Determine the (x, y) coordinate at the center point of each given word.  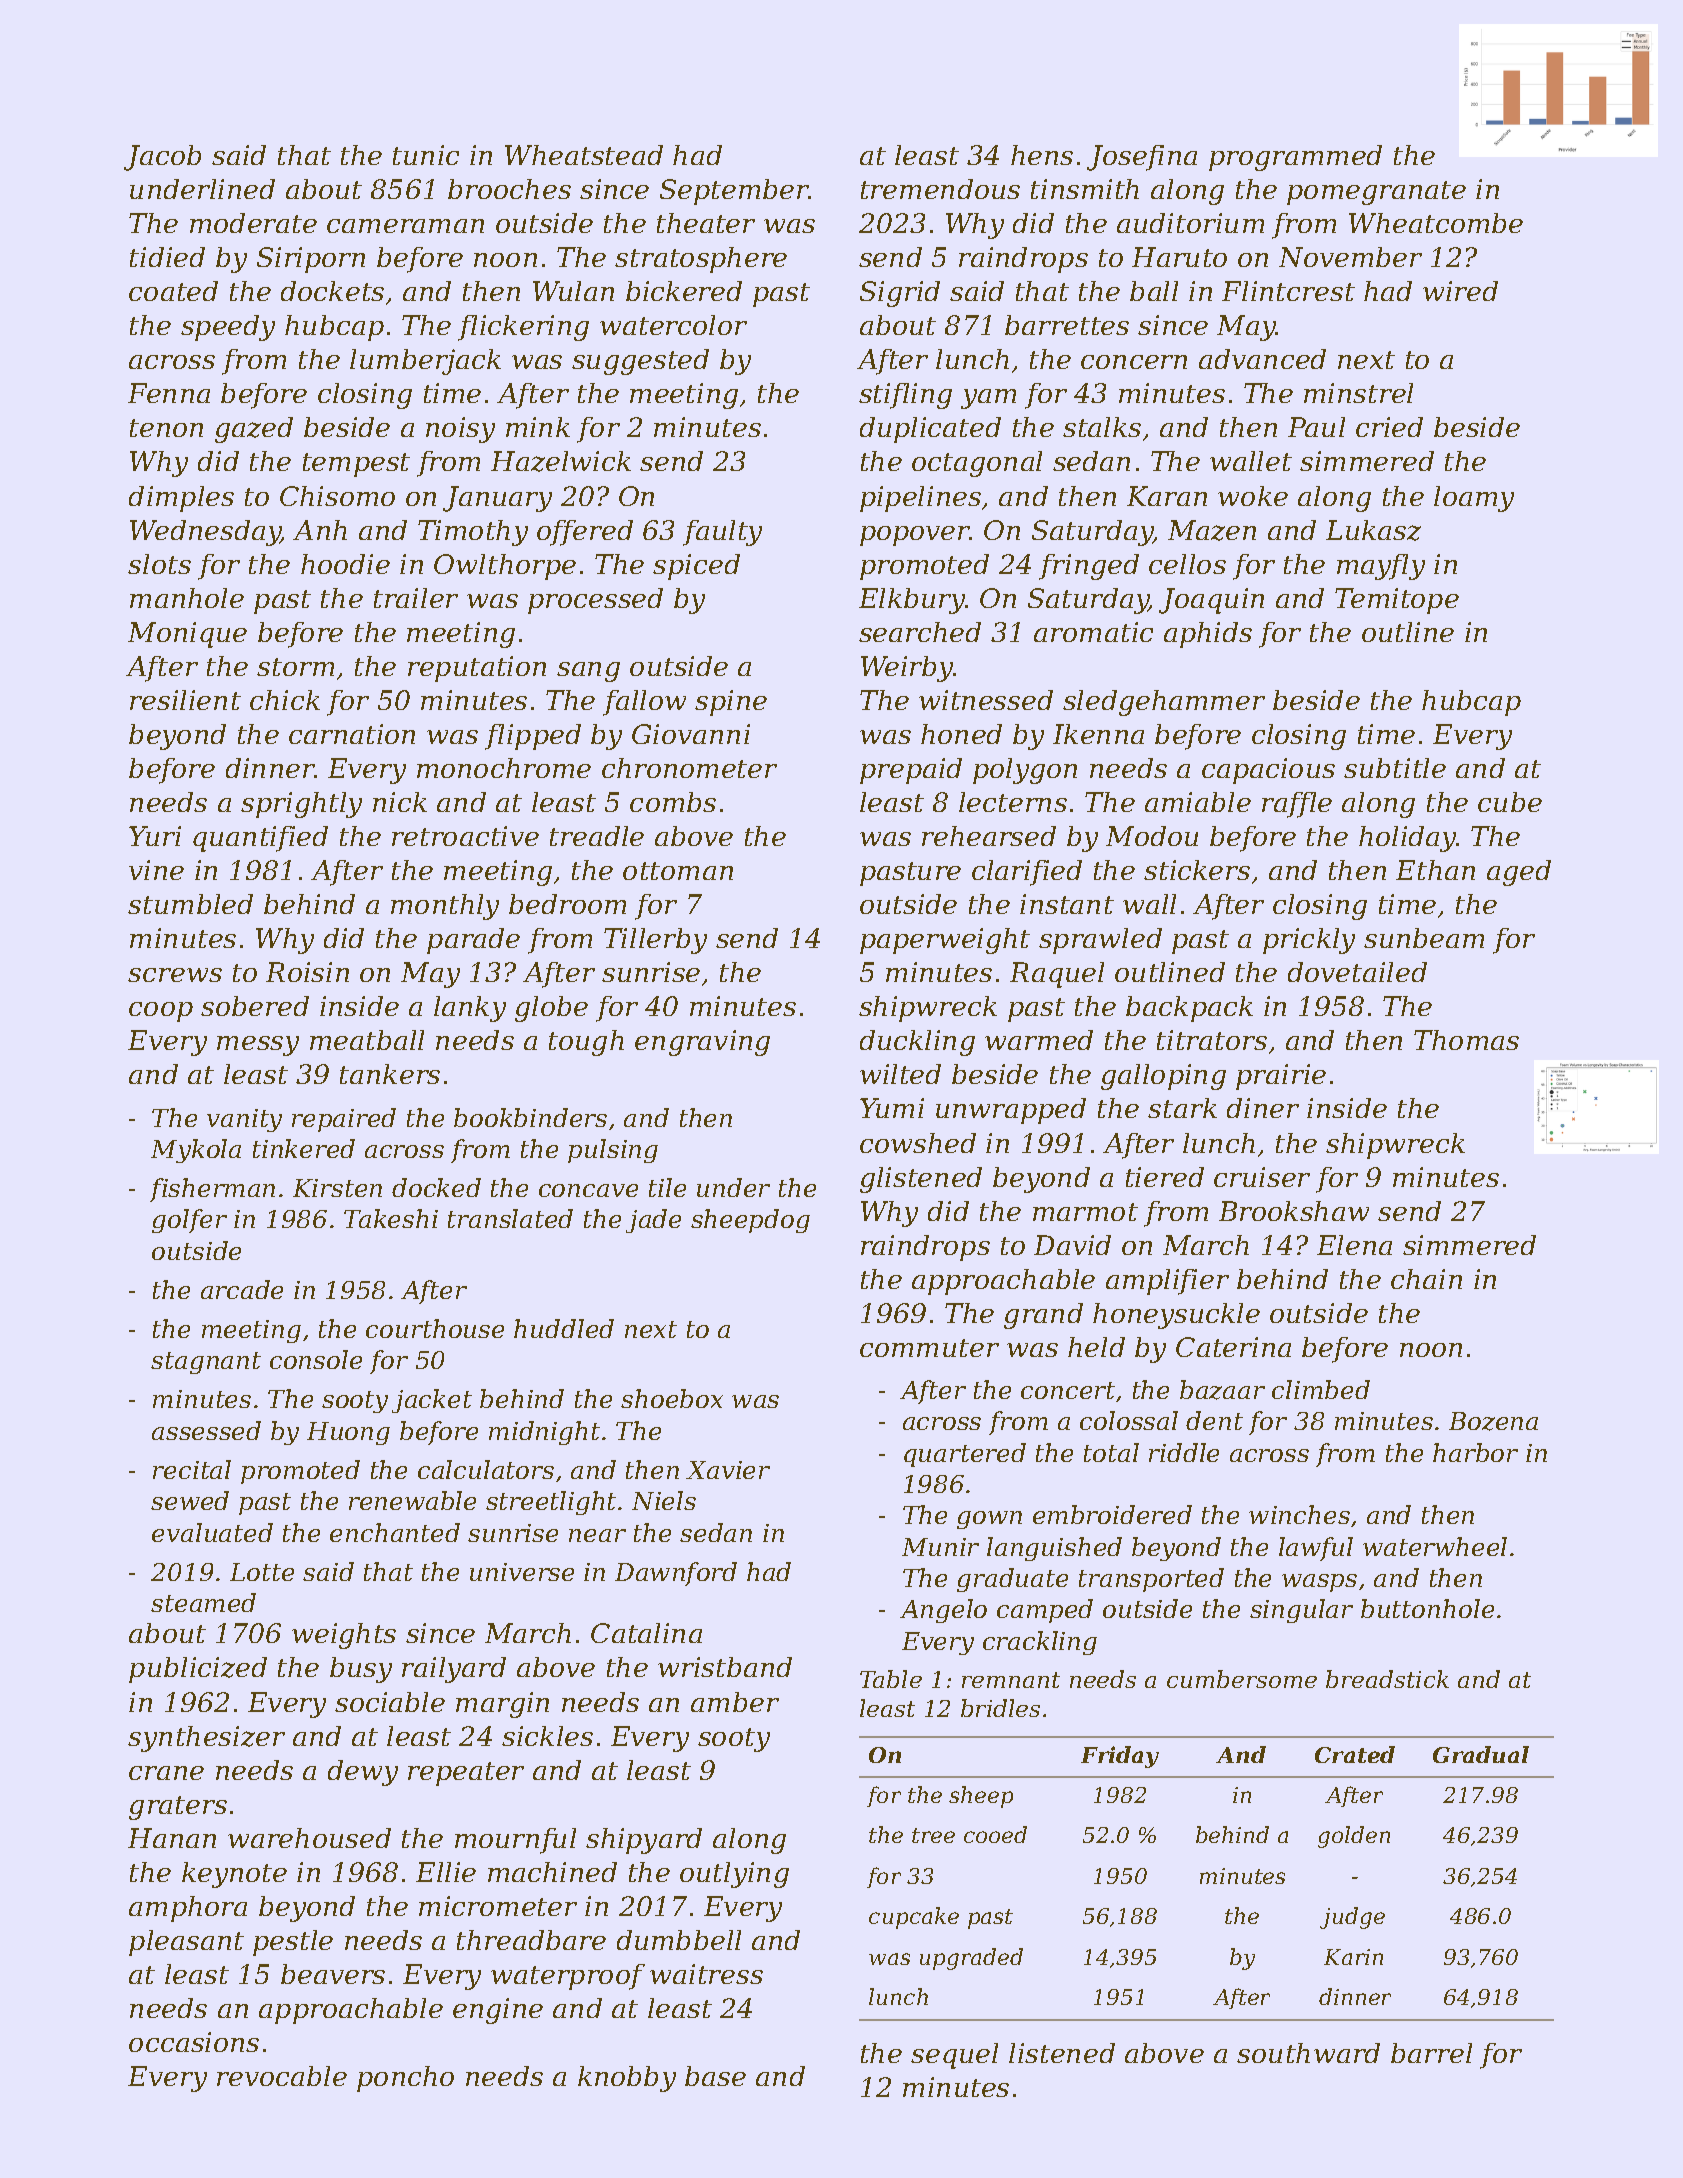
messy (258, 1046)
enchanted (395, 1532)
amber (735, 1702)
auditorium (1190, 223)
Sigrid (900, 294)
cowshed (918, 1143)
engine (498, 2011)
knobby (627, 2079)
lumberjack (425, 362)
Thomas (1466, 1040)
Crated (1355, 1754)
